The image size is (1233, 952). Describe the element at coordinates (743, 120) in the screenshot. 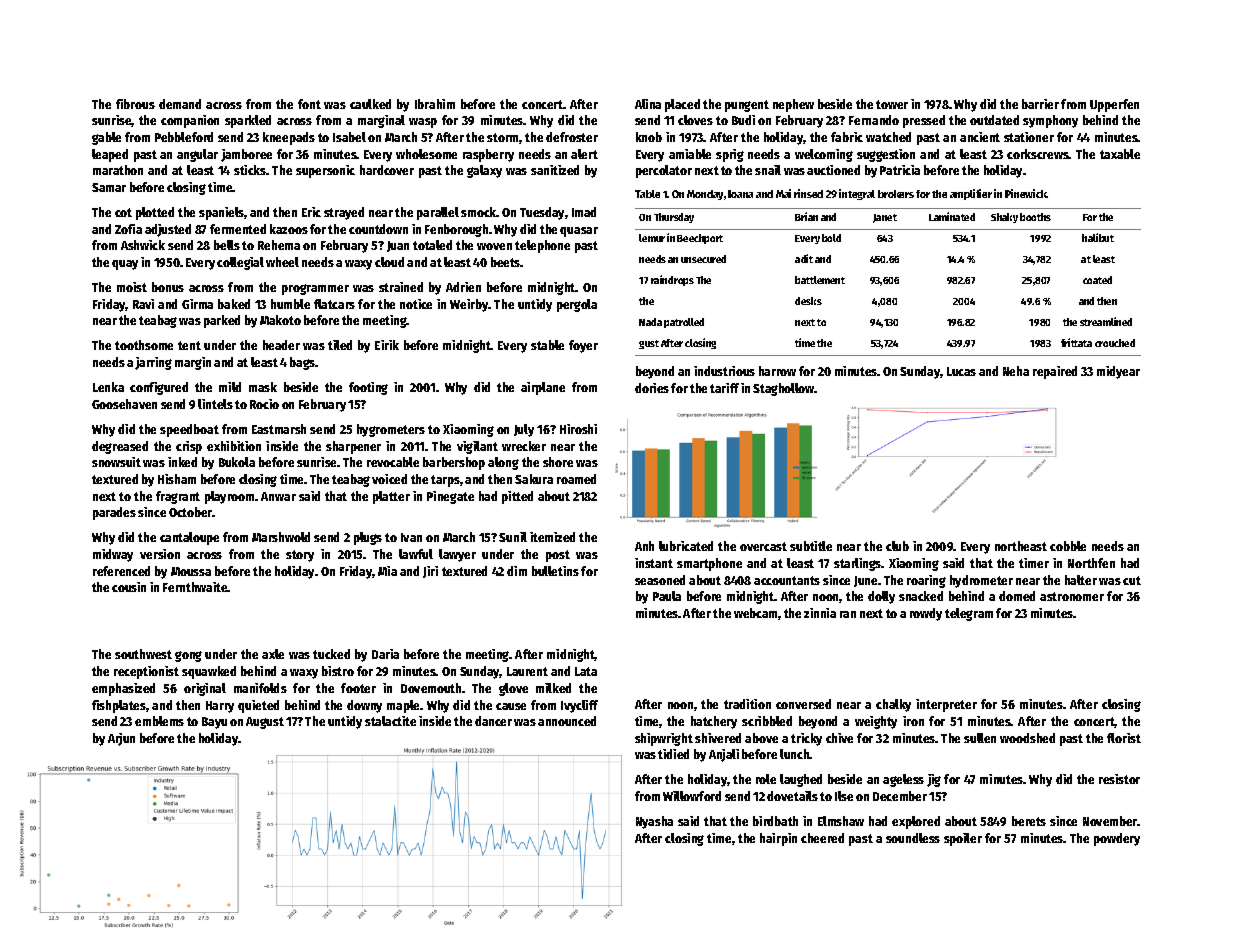

I see `Budi` at that location.
